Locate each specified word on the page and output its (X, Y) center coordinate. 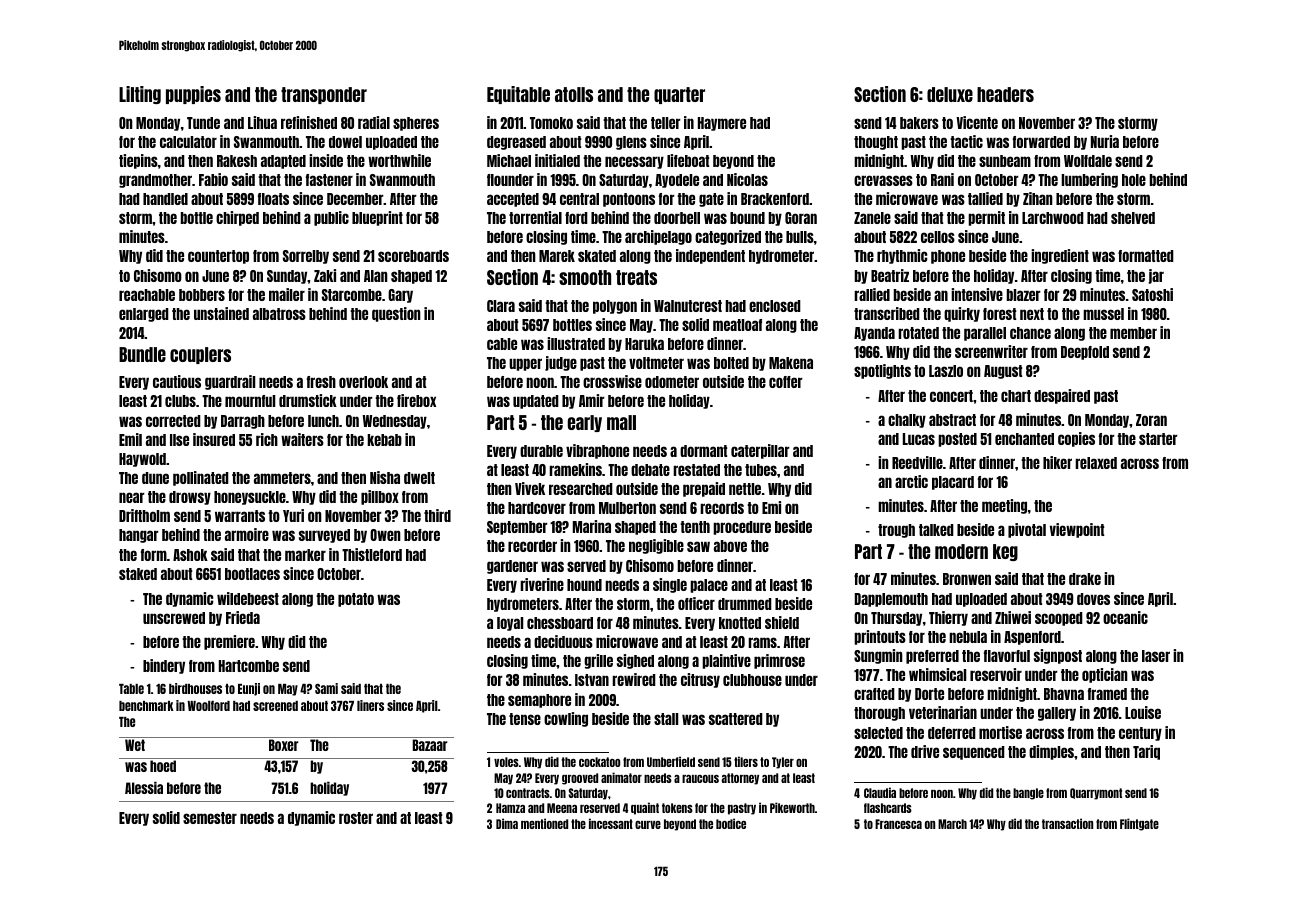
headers (1005, 94)
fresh (321, 382)
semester (210, 818)
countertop (218, 257)
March (952, 824)
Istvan (592, 680)
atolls (574, 94)
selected (878, 733)
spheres (416, 124)
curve (648, 825)
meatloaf (737, 325)
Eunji (249, 689)
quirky (962, 314)
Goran (801, 218)
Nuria (1105, 141)
